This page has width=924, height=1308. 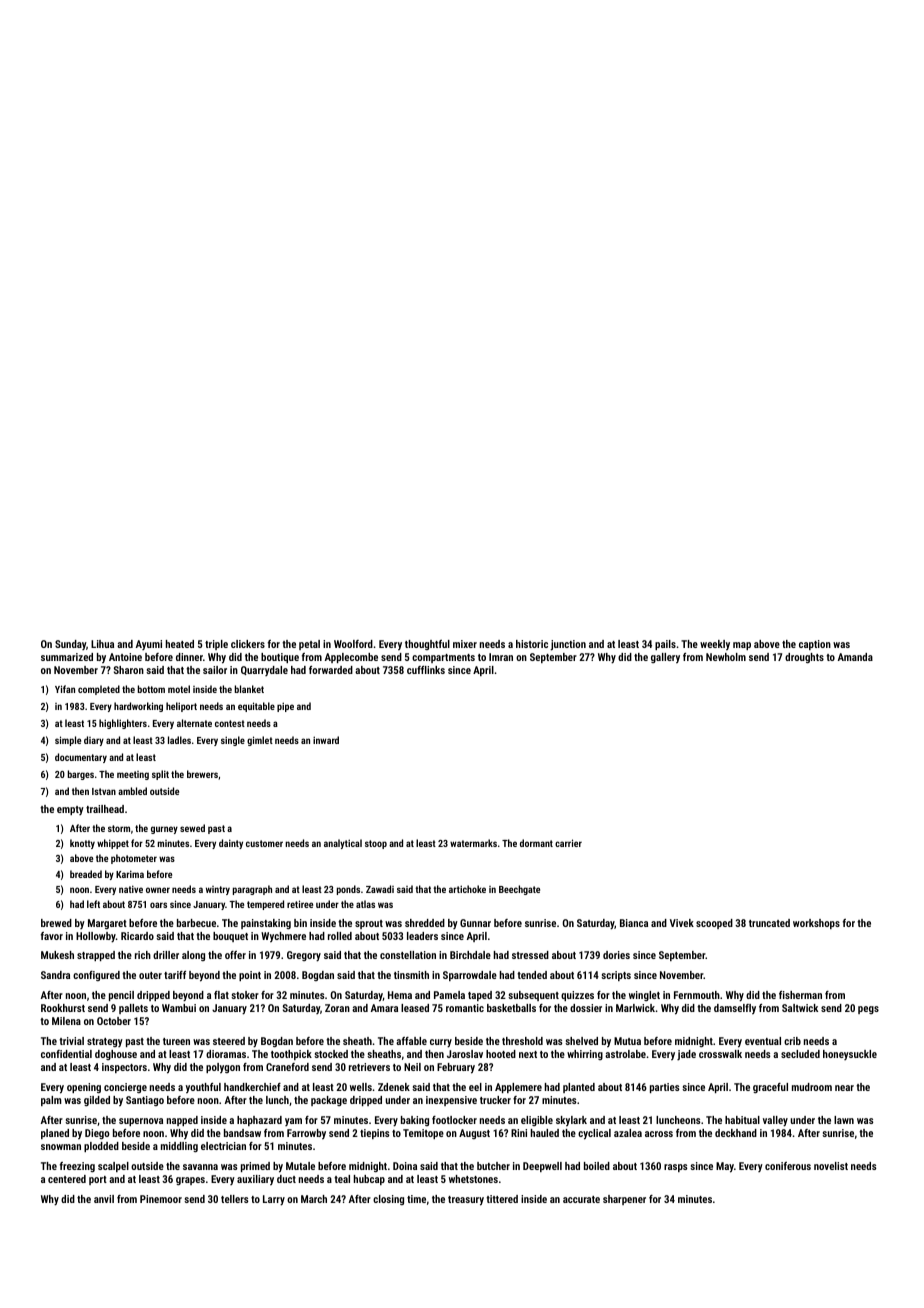 I want to click on rich, so click(x=143, y=955).
